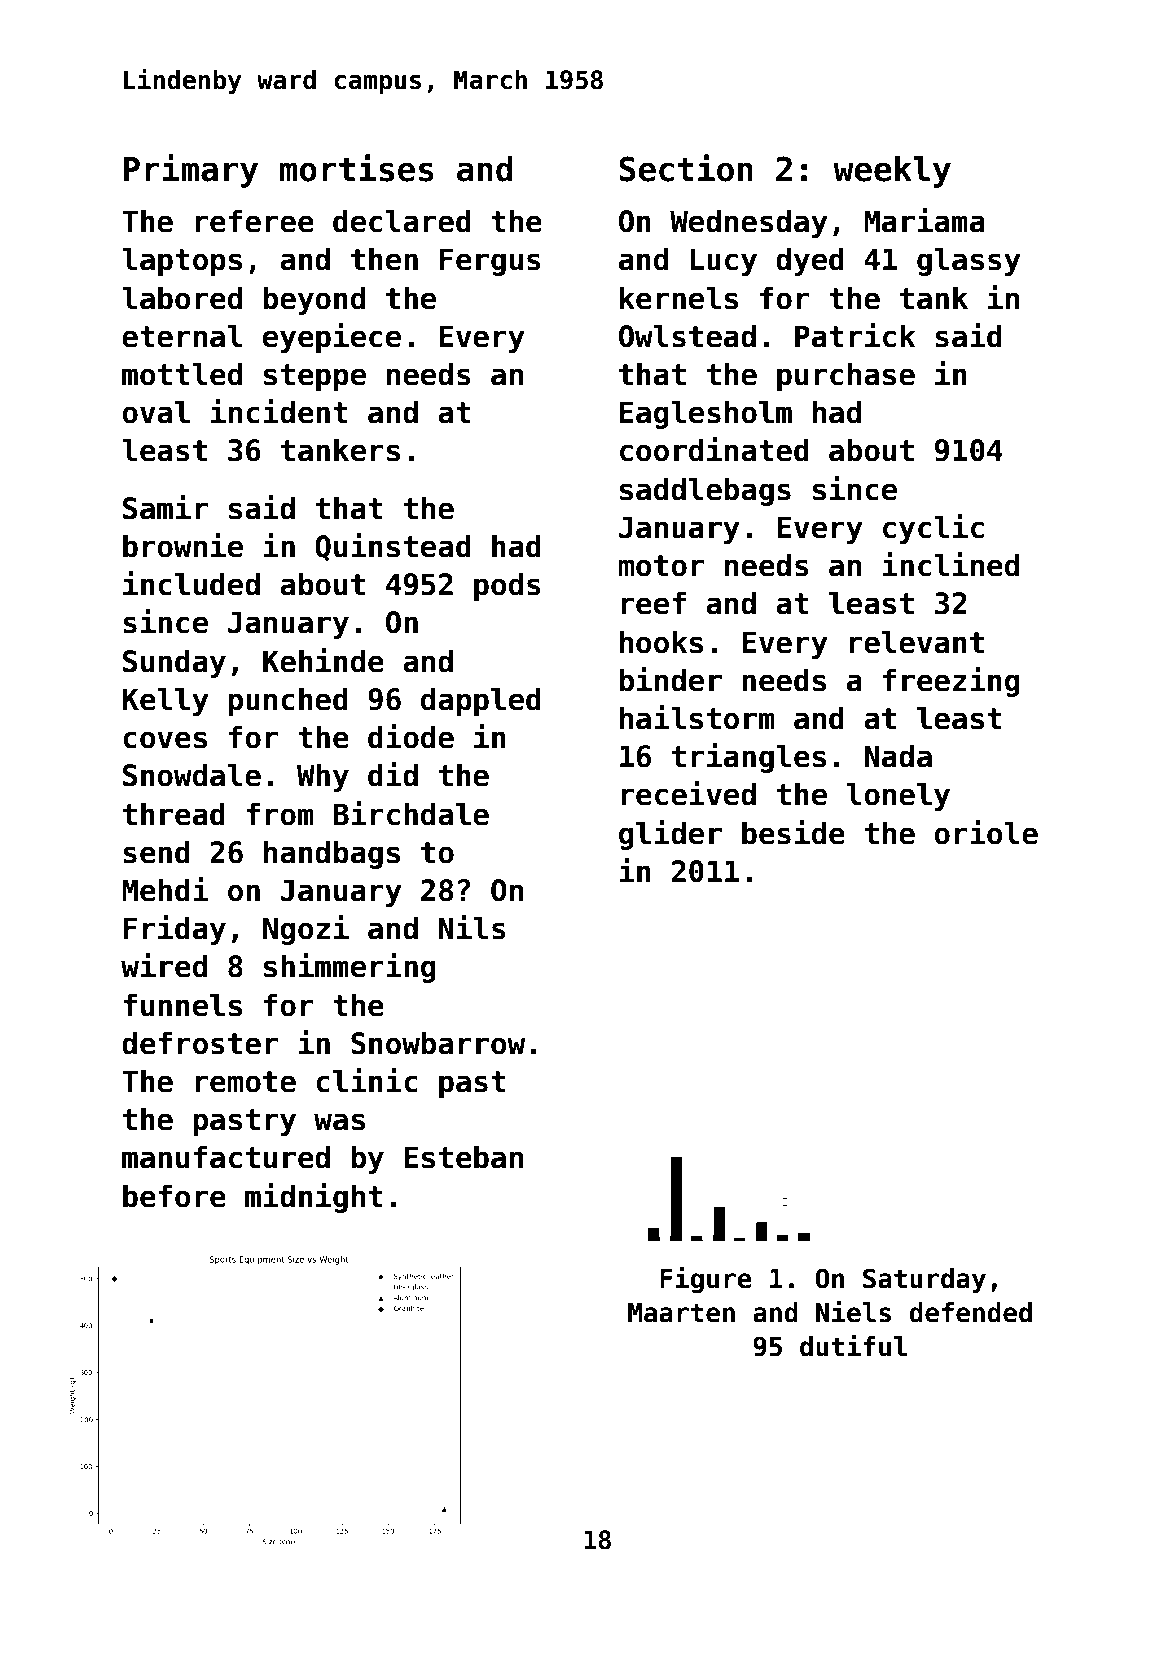 The image size is (1165, 1654). Describe the element at coordinates (288, 701) in the screenshot. I see `punched` at that location.
